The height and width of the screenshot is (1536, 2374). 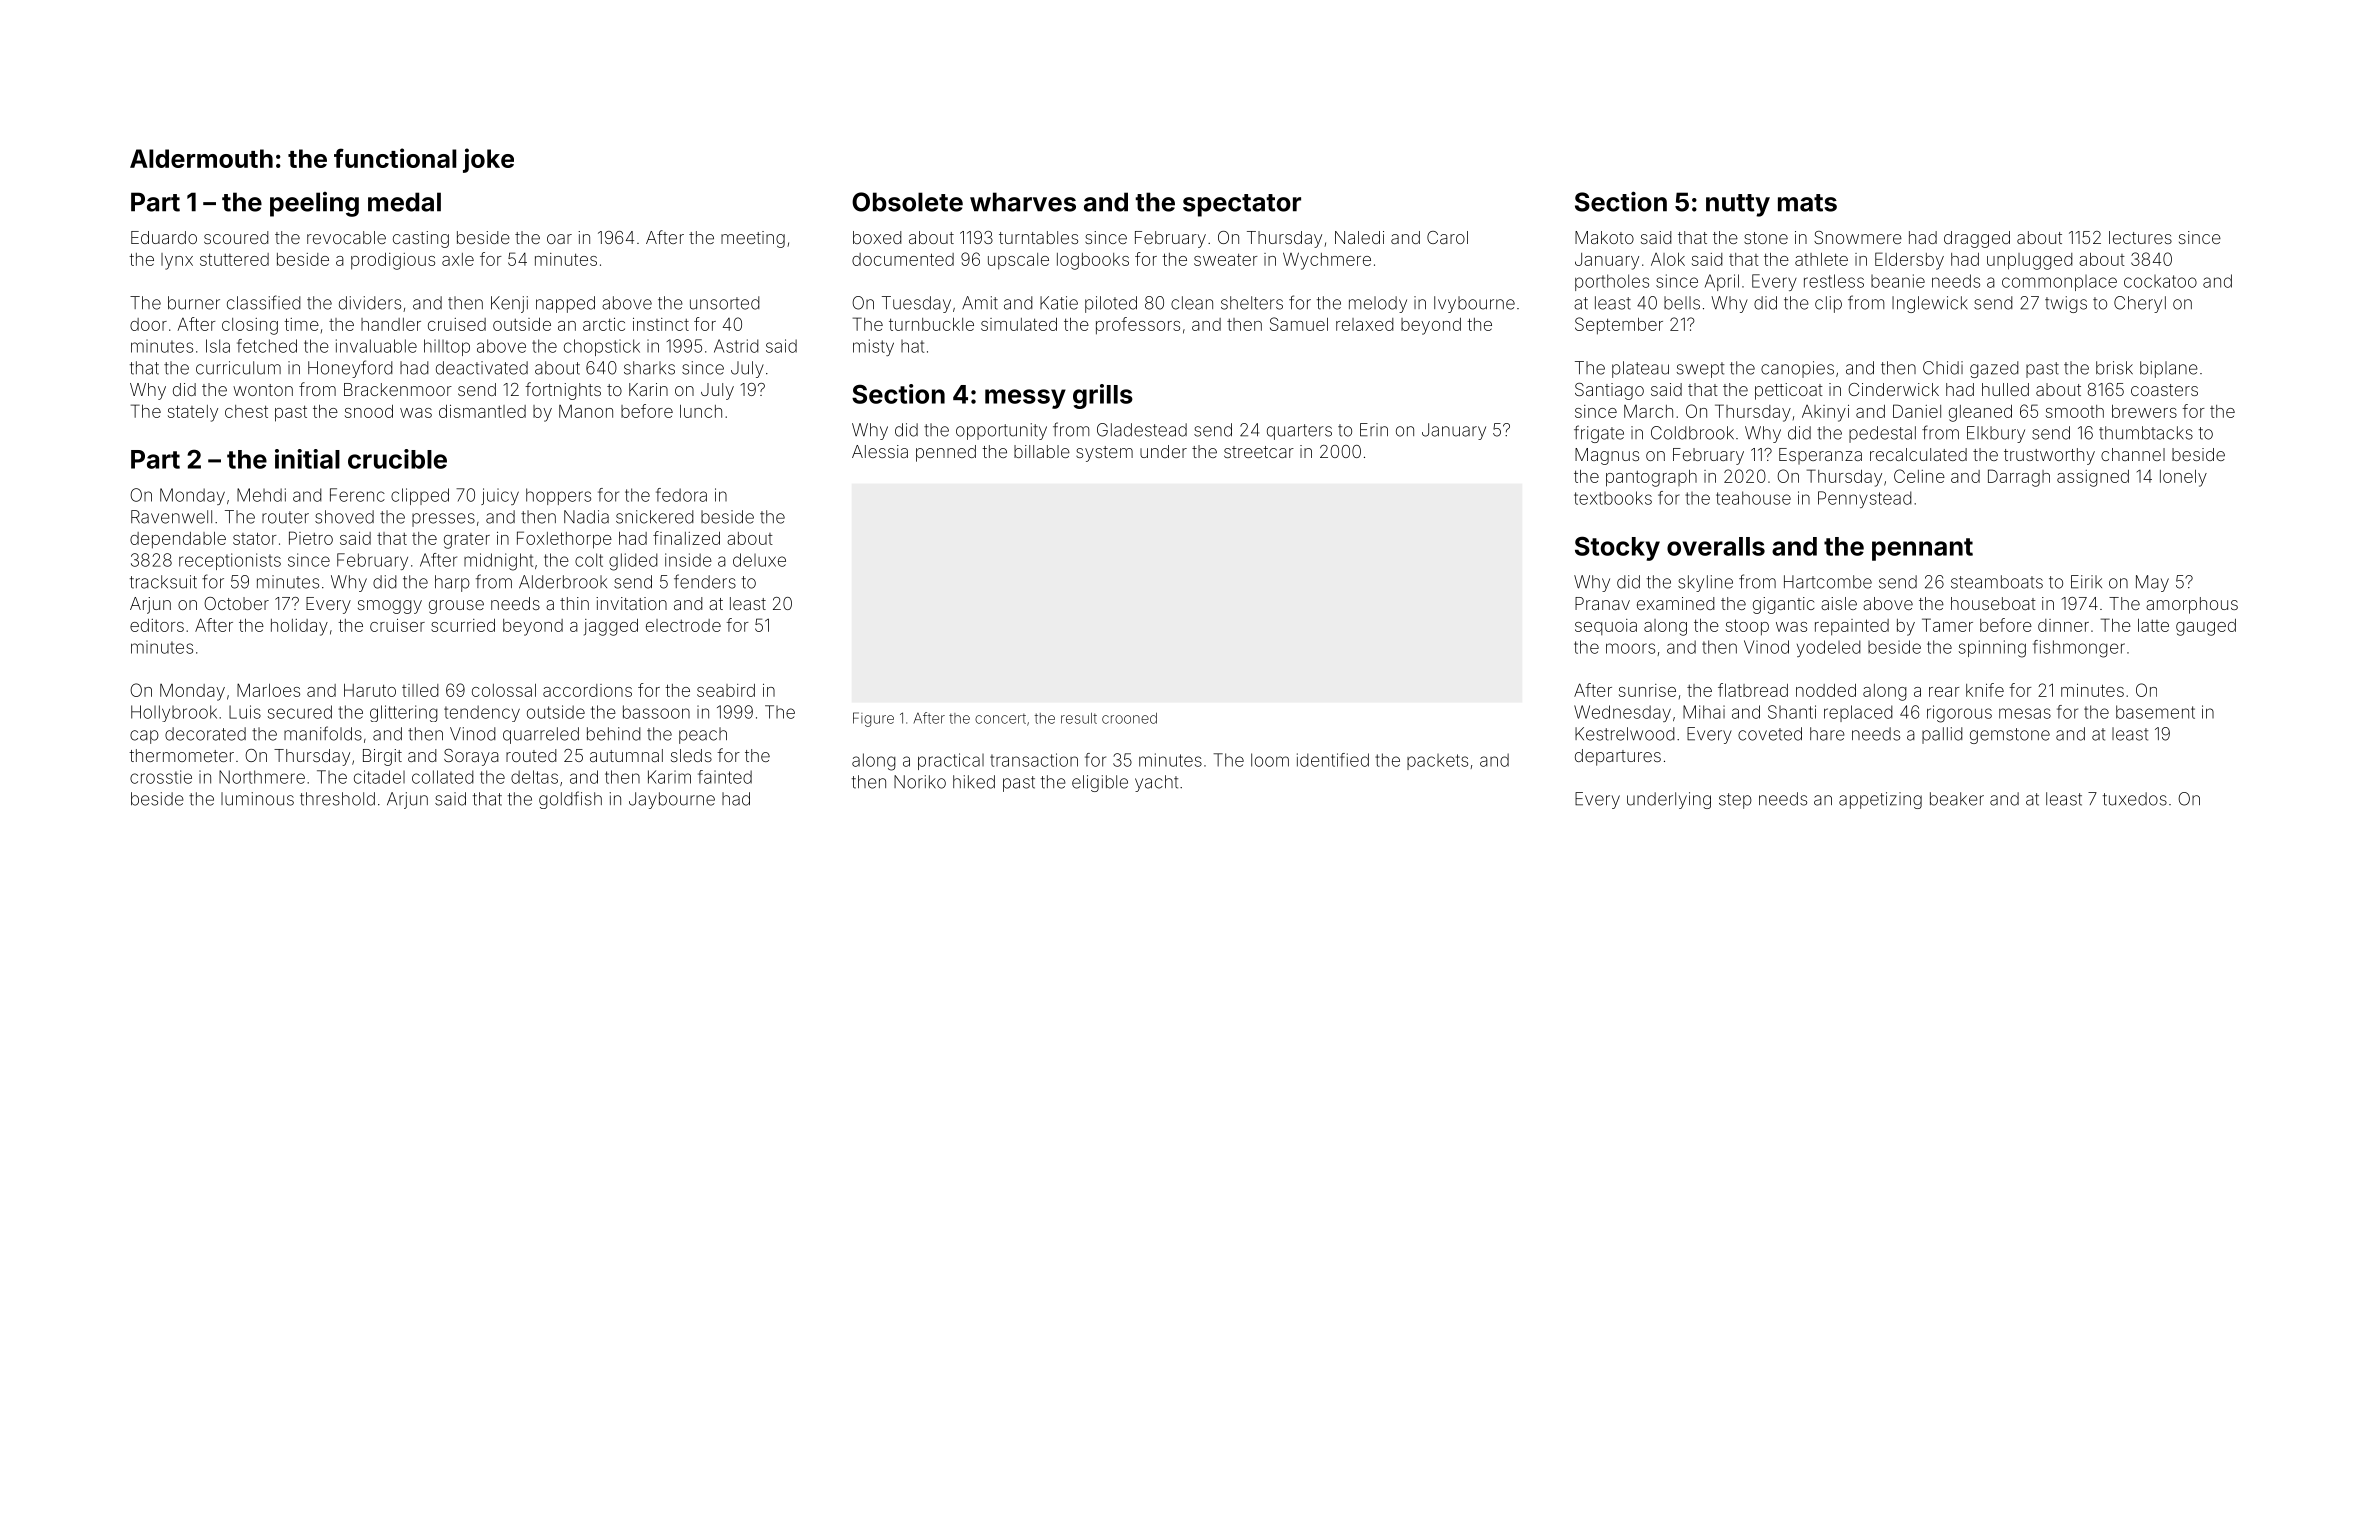 What do you see at coordinates (1602, 603) in the screenshot?
I see `Pranav` at bounding box center [1602, 603].
